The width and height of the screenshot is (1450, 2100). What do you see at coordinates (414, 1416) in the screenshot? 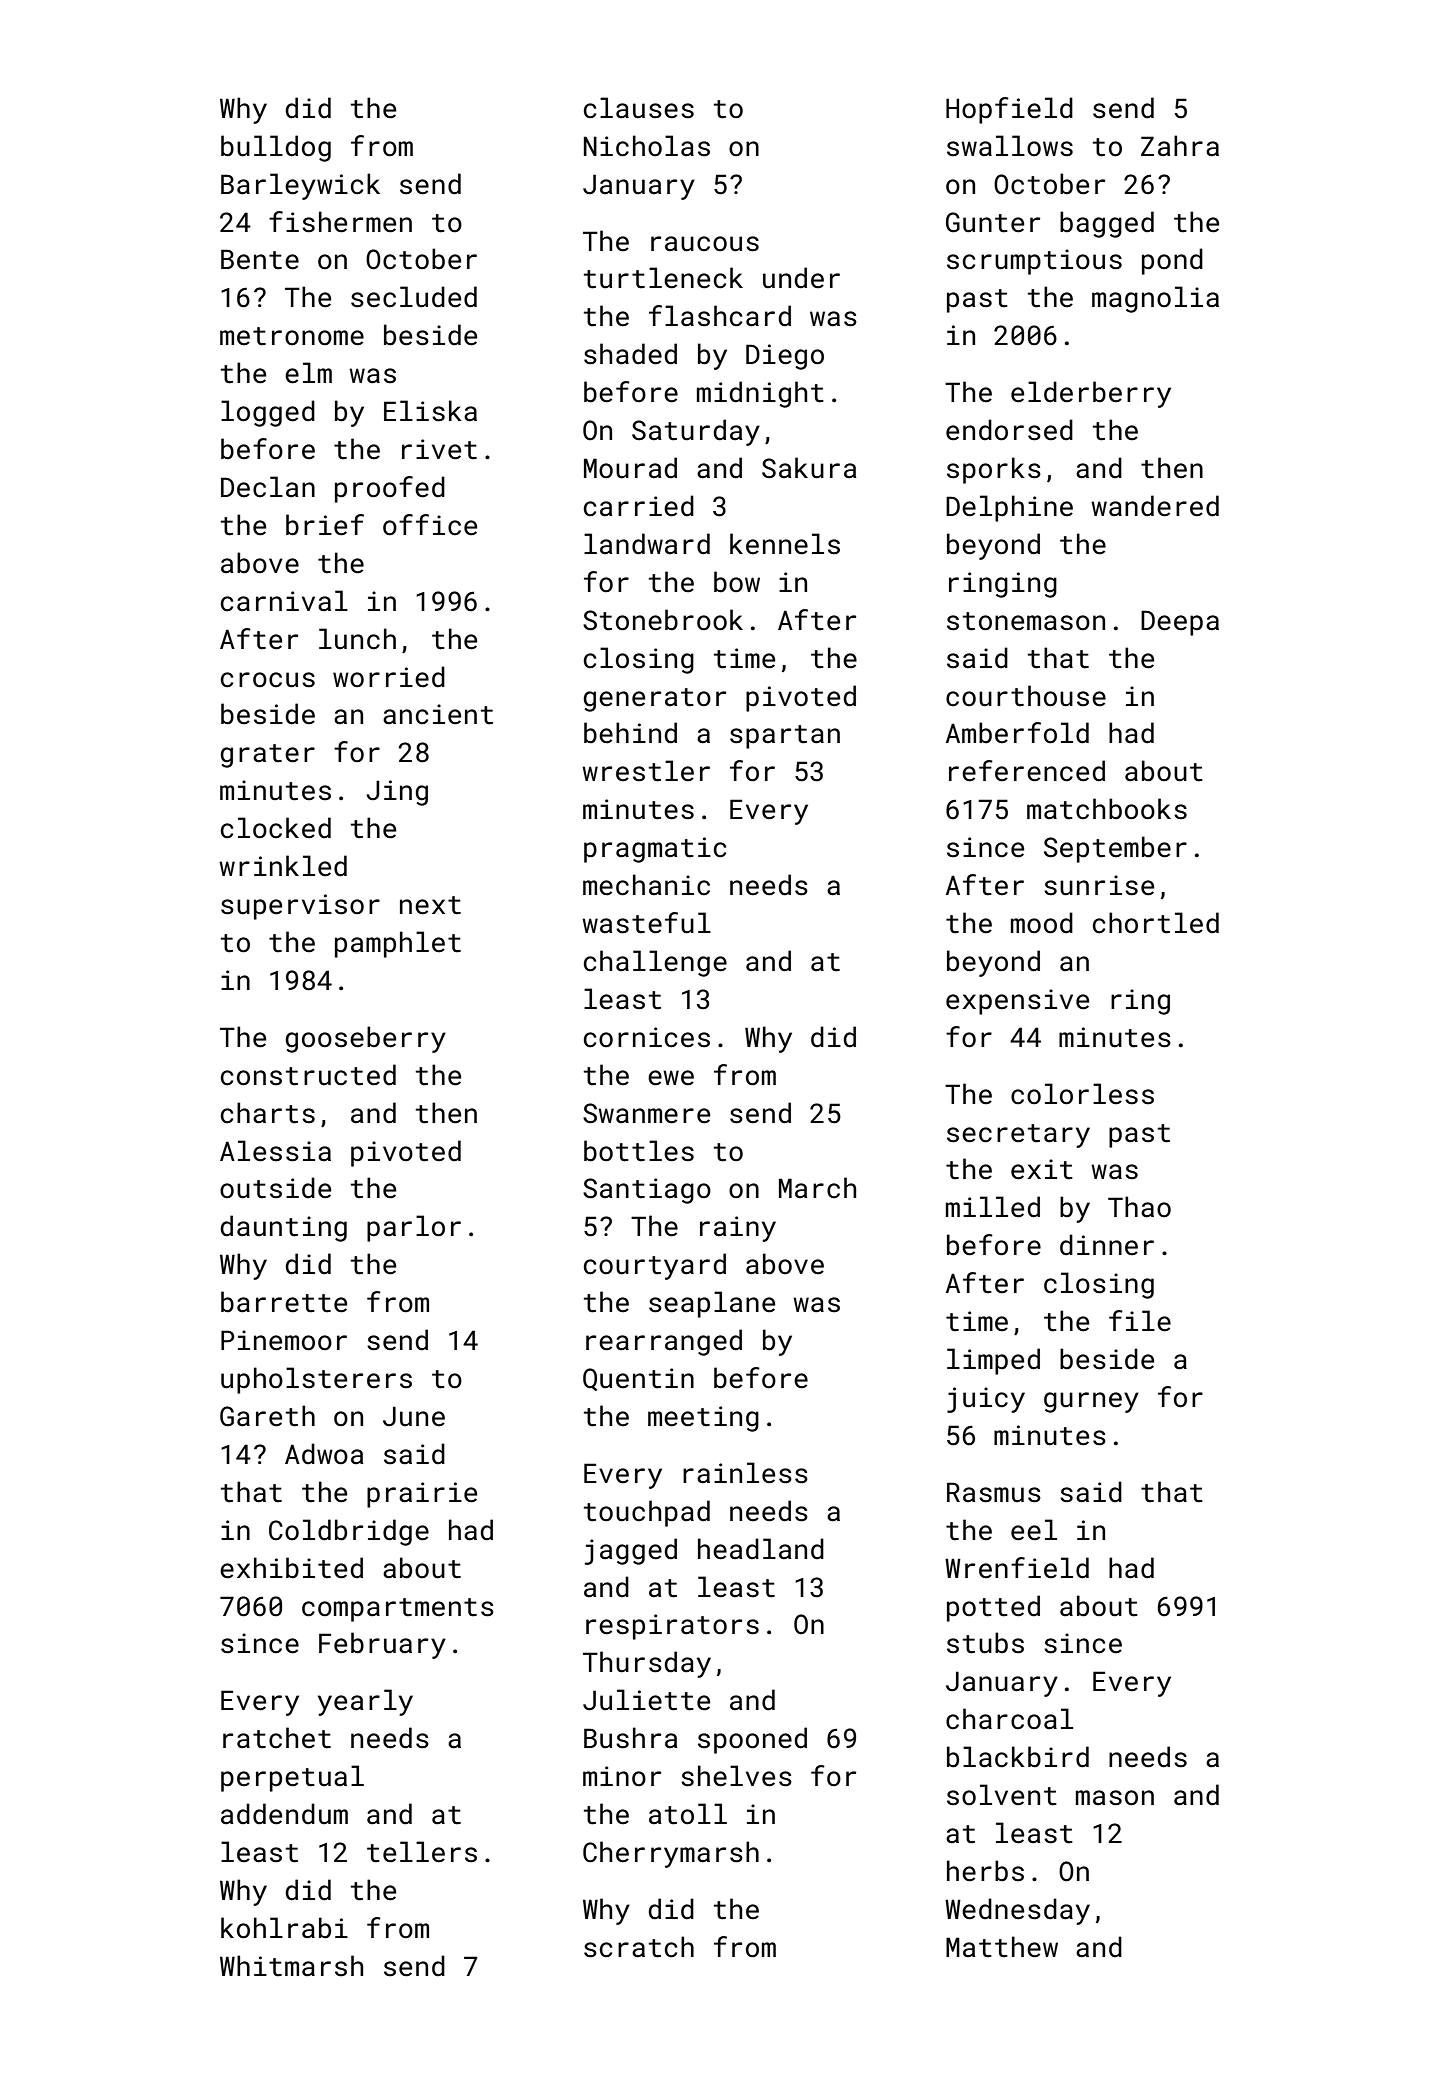
I see `June` at bounding box center [414, 1416].
